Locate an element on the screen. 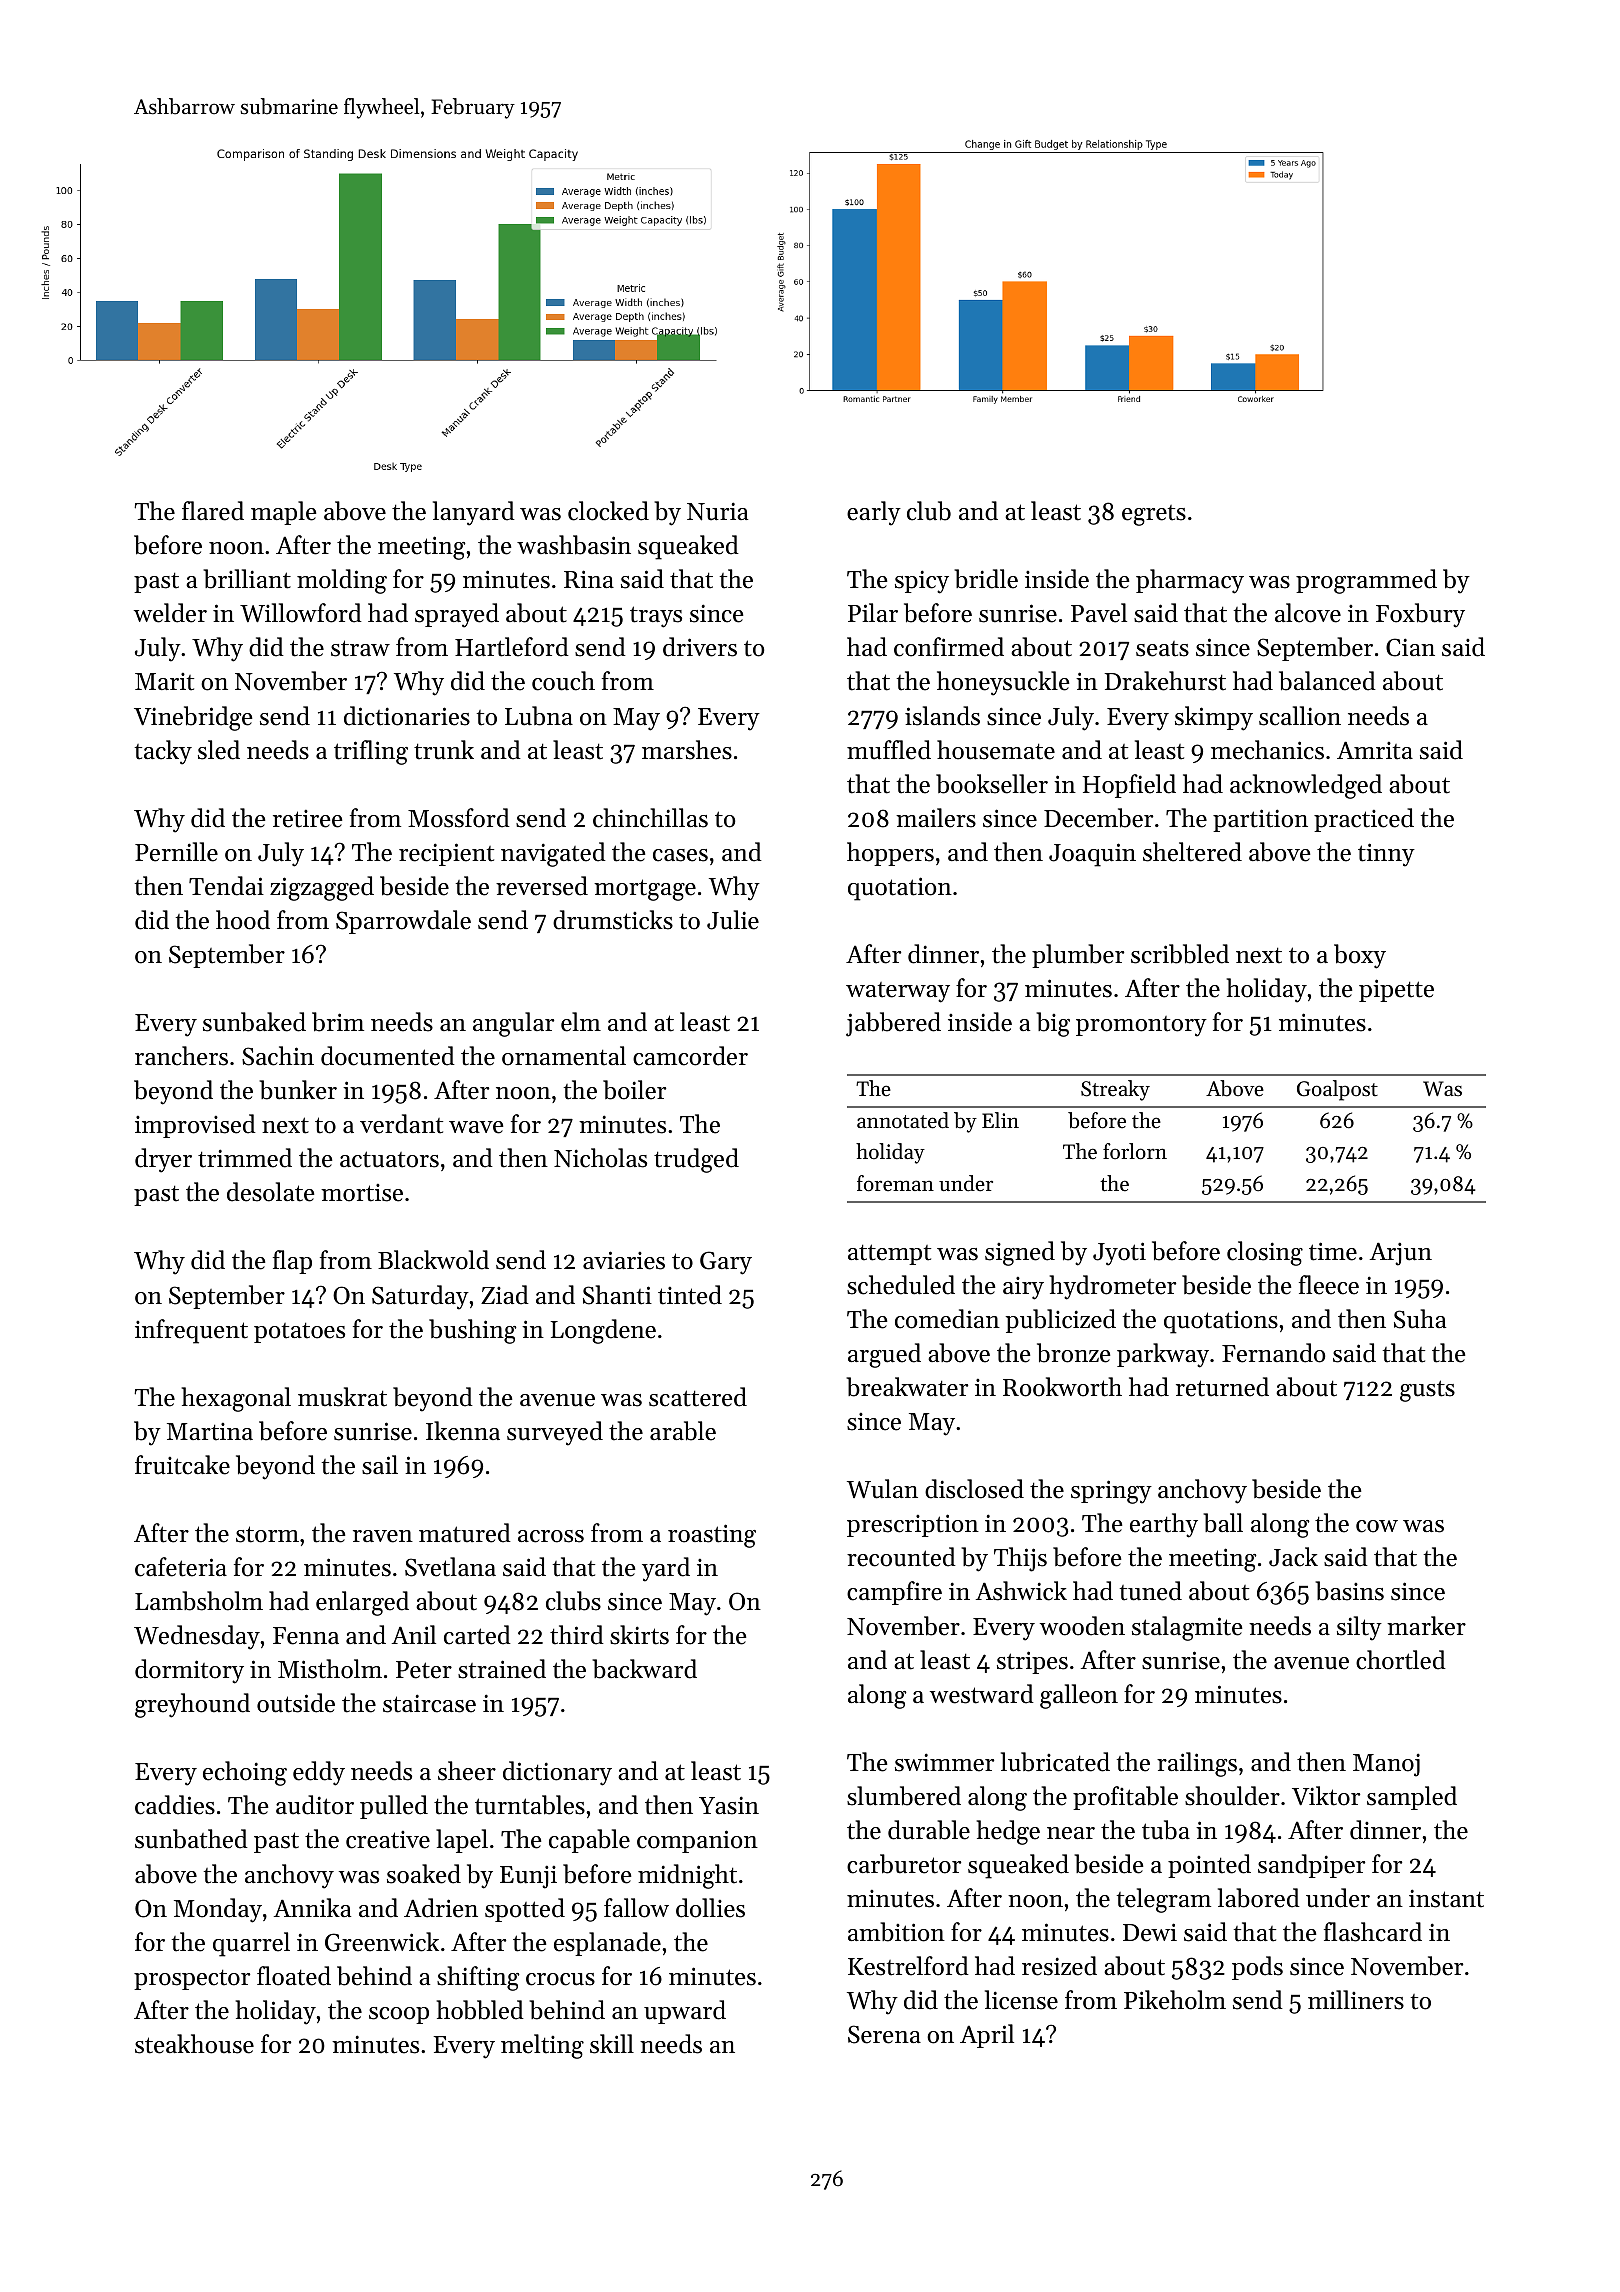  milliners is located at coordinates (1356, 2000).
